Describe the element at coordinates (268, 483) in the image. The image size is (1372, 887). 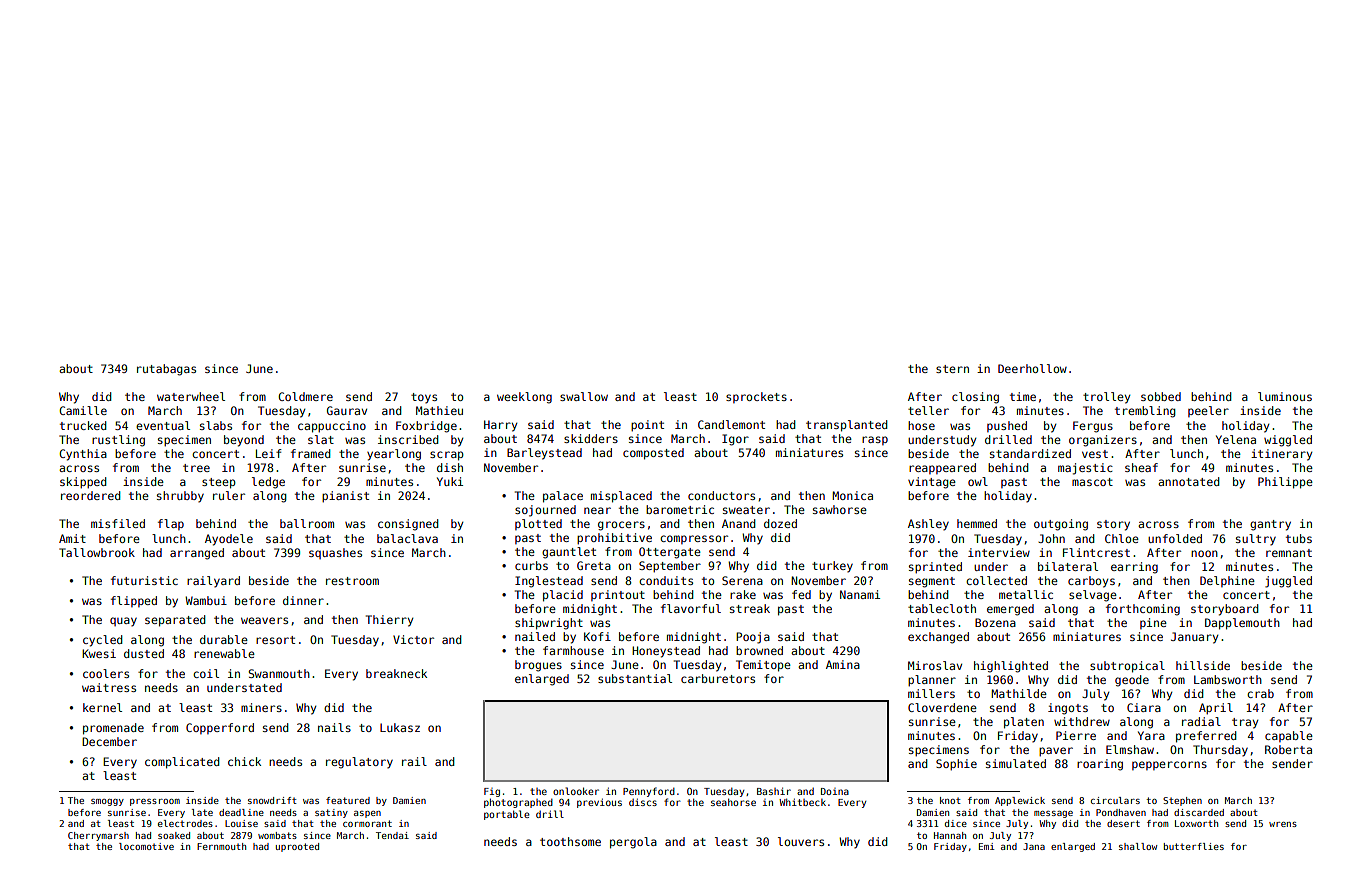
I see `ledge` at that location.
